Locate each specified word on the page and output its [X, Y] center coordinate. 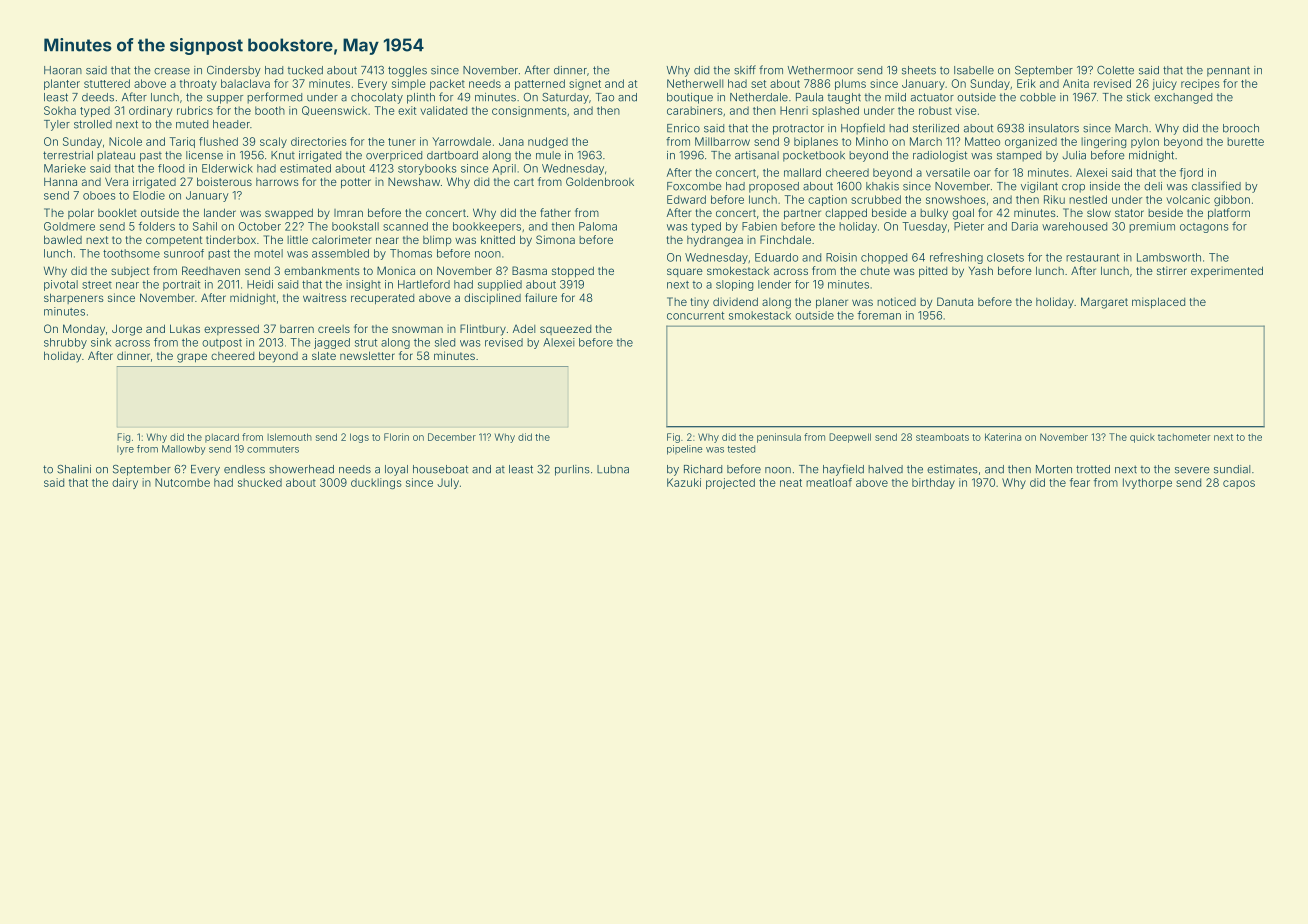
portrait [181, 285]
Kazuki [684, 482]
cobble [1038, 97]
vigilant [1039, 187]
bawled [63, 239]
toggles [407, 71]
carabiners [694, 110]
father [555, 212]
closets [1005, 257]
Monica [396, 270]
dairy [125, 483]
